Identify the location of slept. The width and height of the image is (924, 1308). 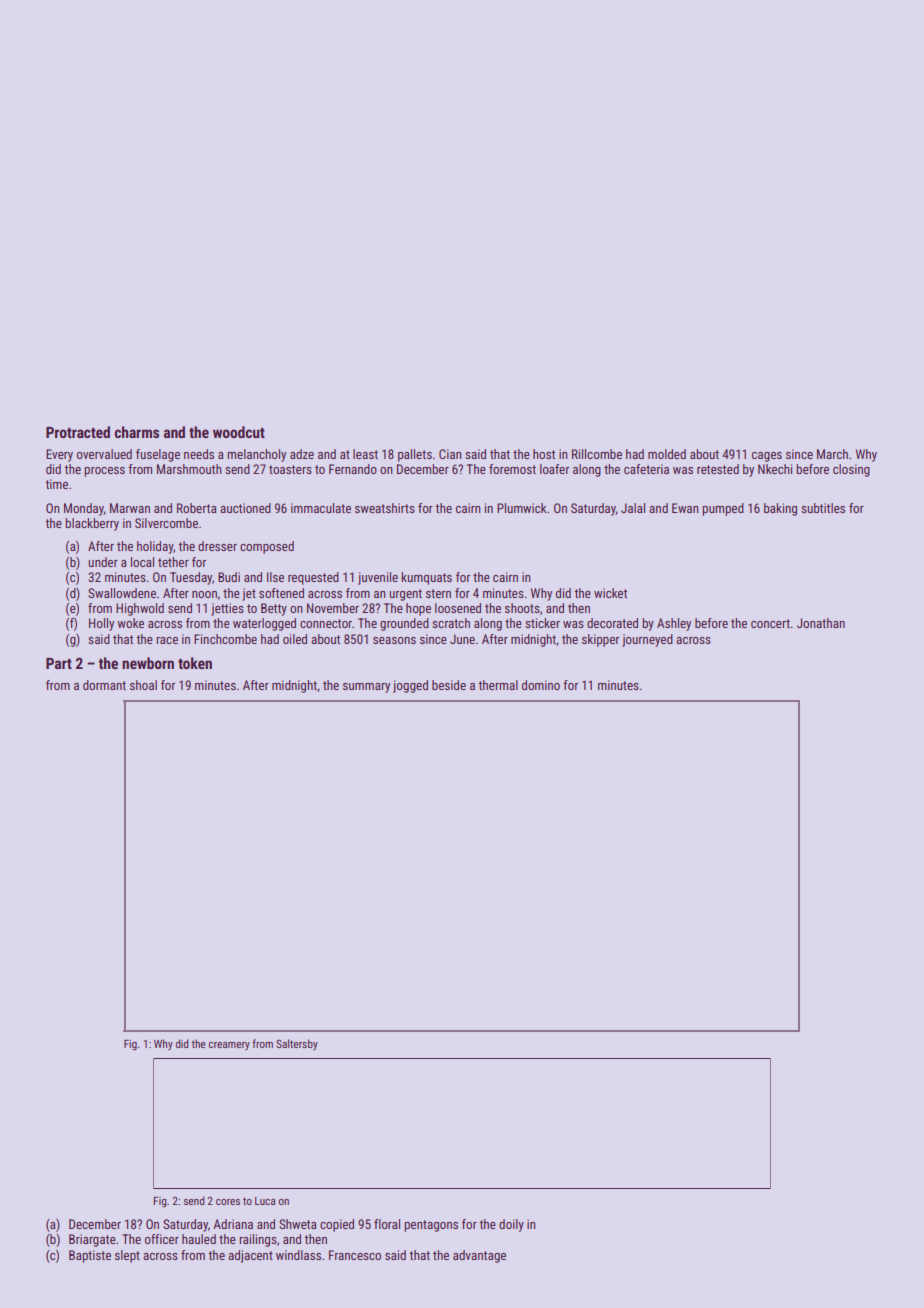
(127, 1256).
